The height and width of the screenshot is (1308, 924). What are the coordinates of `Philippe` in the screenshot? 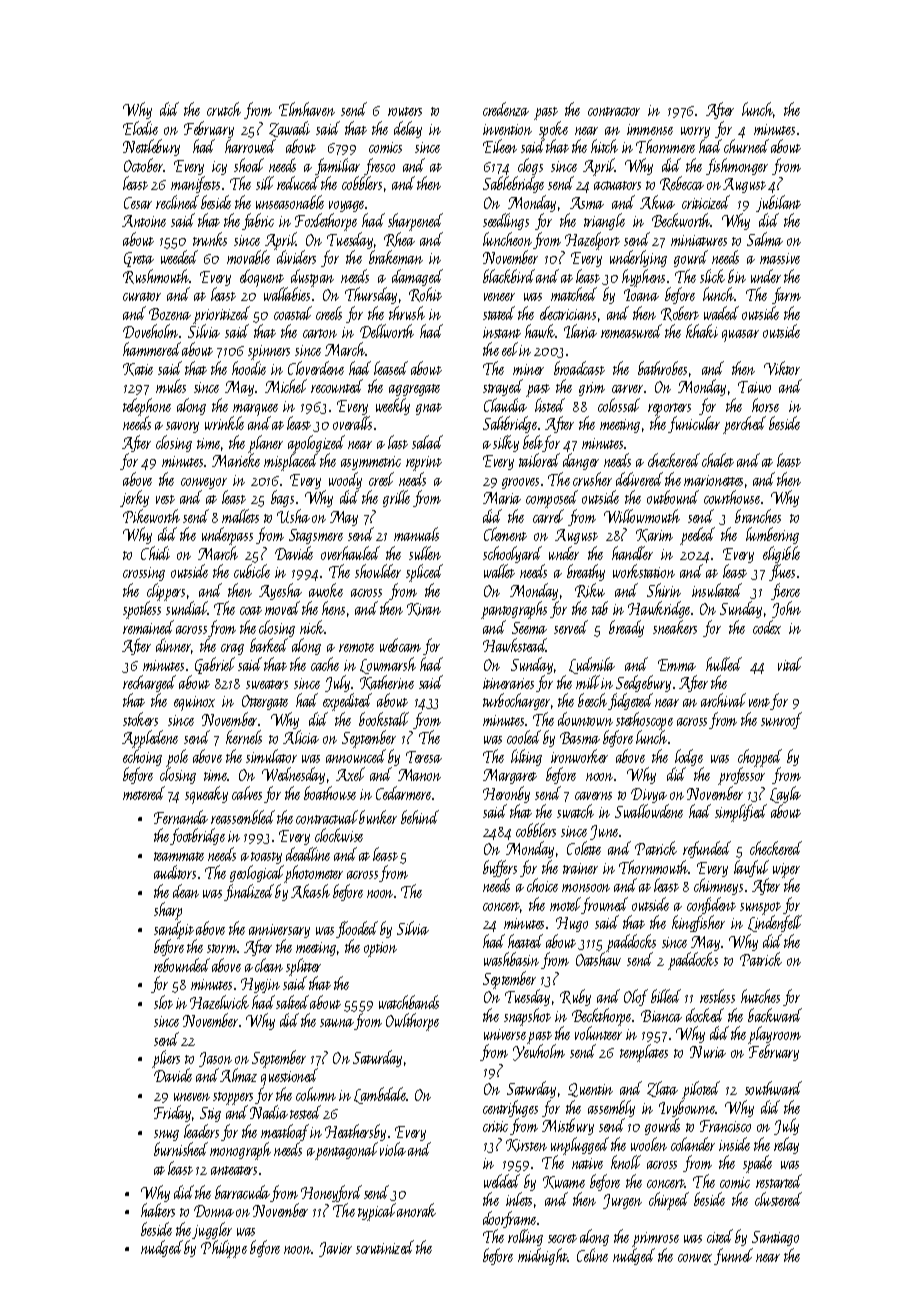 It's located at (224, 1249).
